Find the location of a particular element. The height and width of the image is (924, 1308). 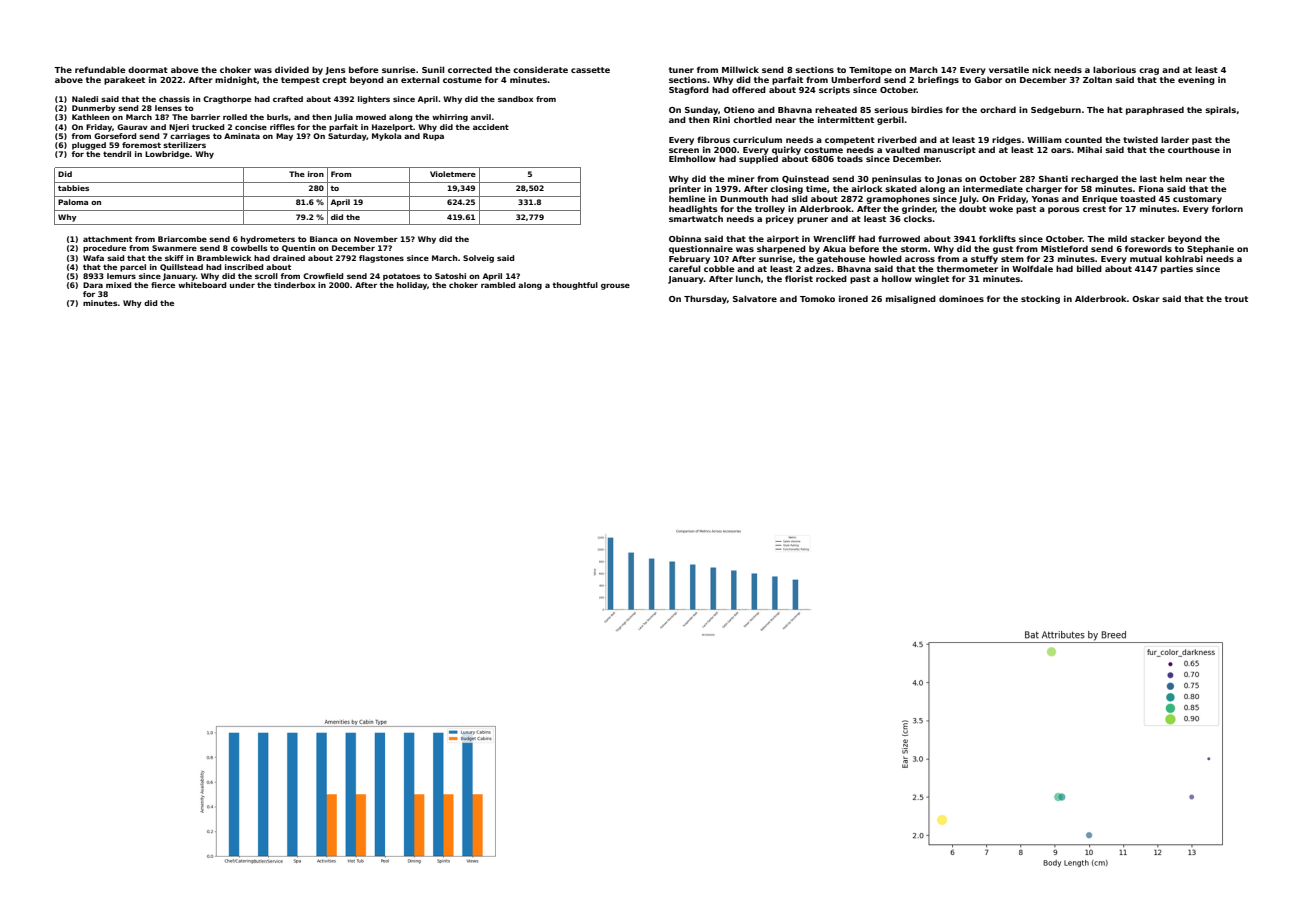

trolley is located at coordinates (770, 209).
